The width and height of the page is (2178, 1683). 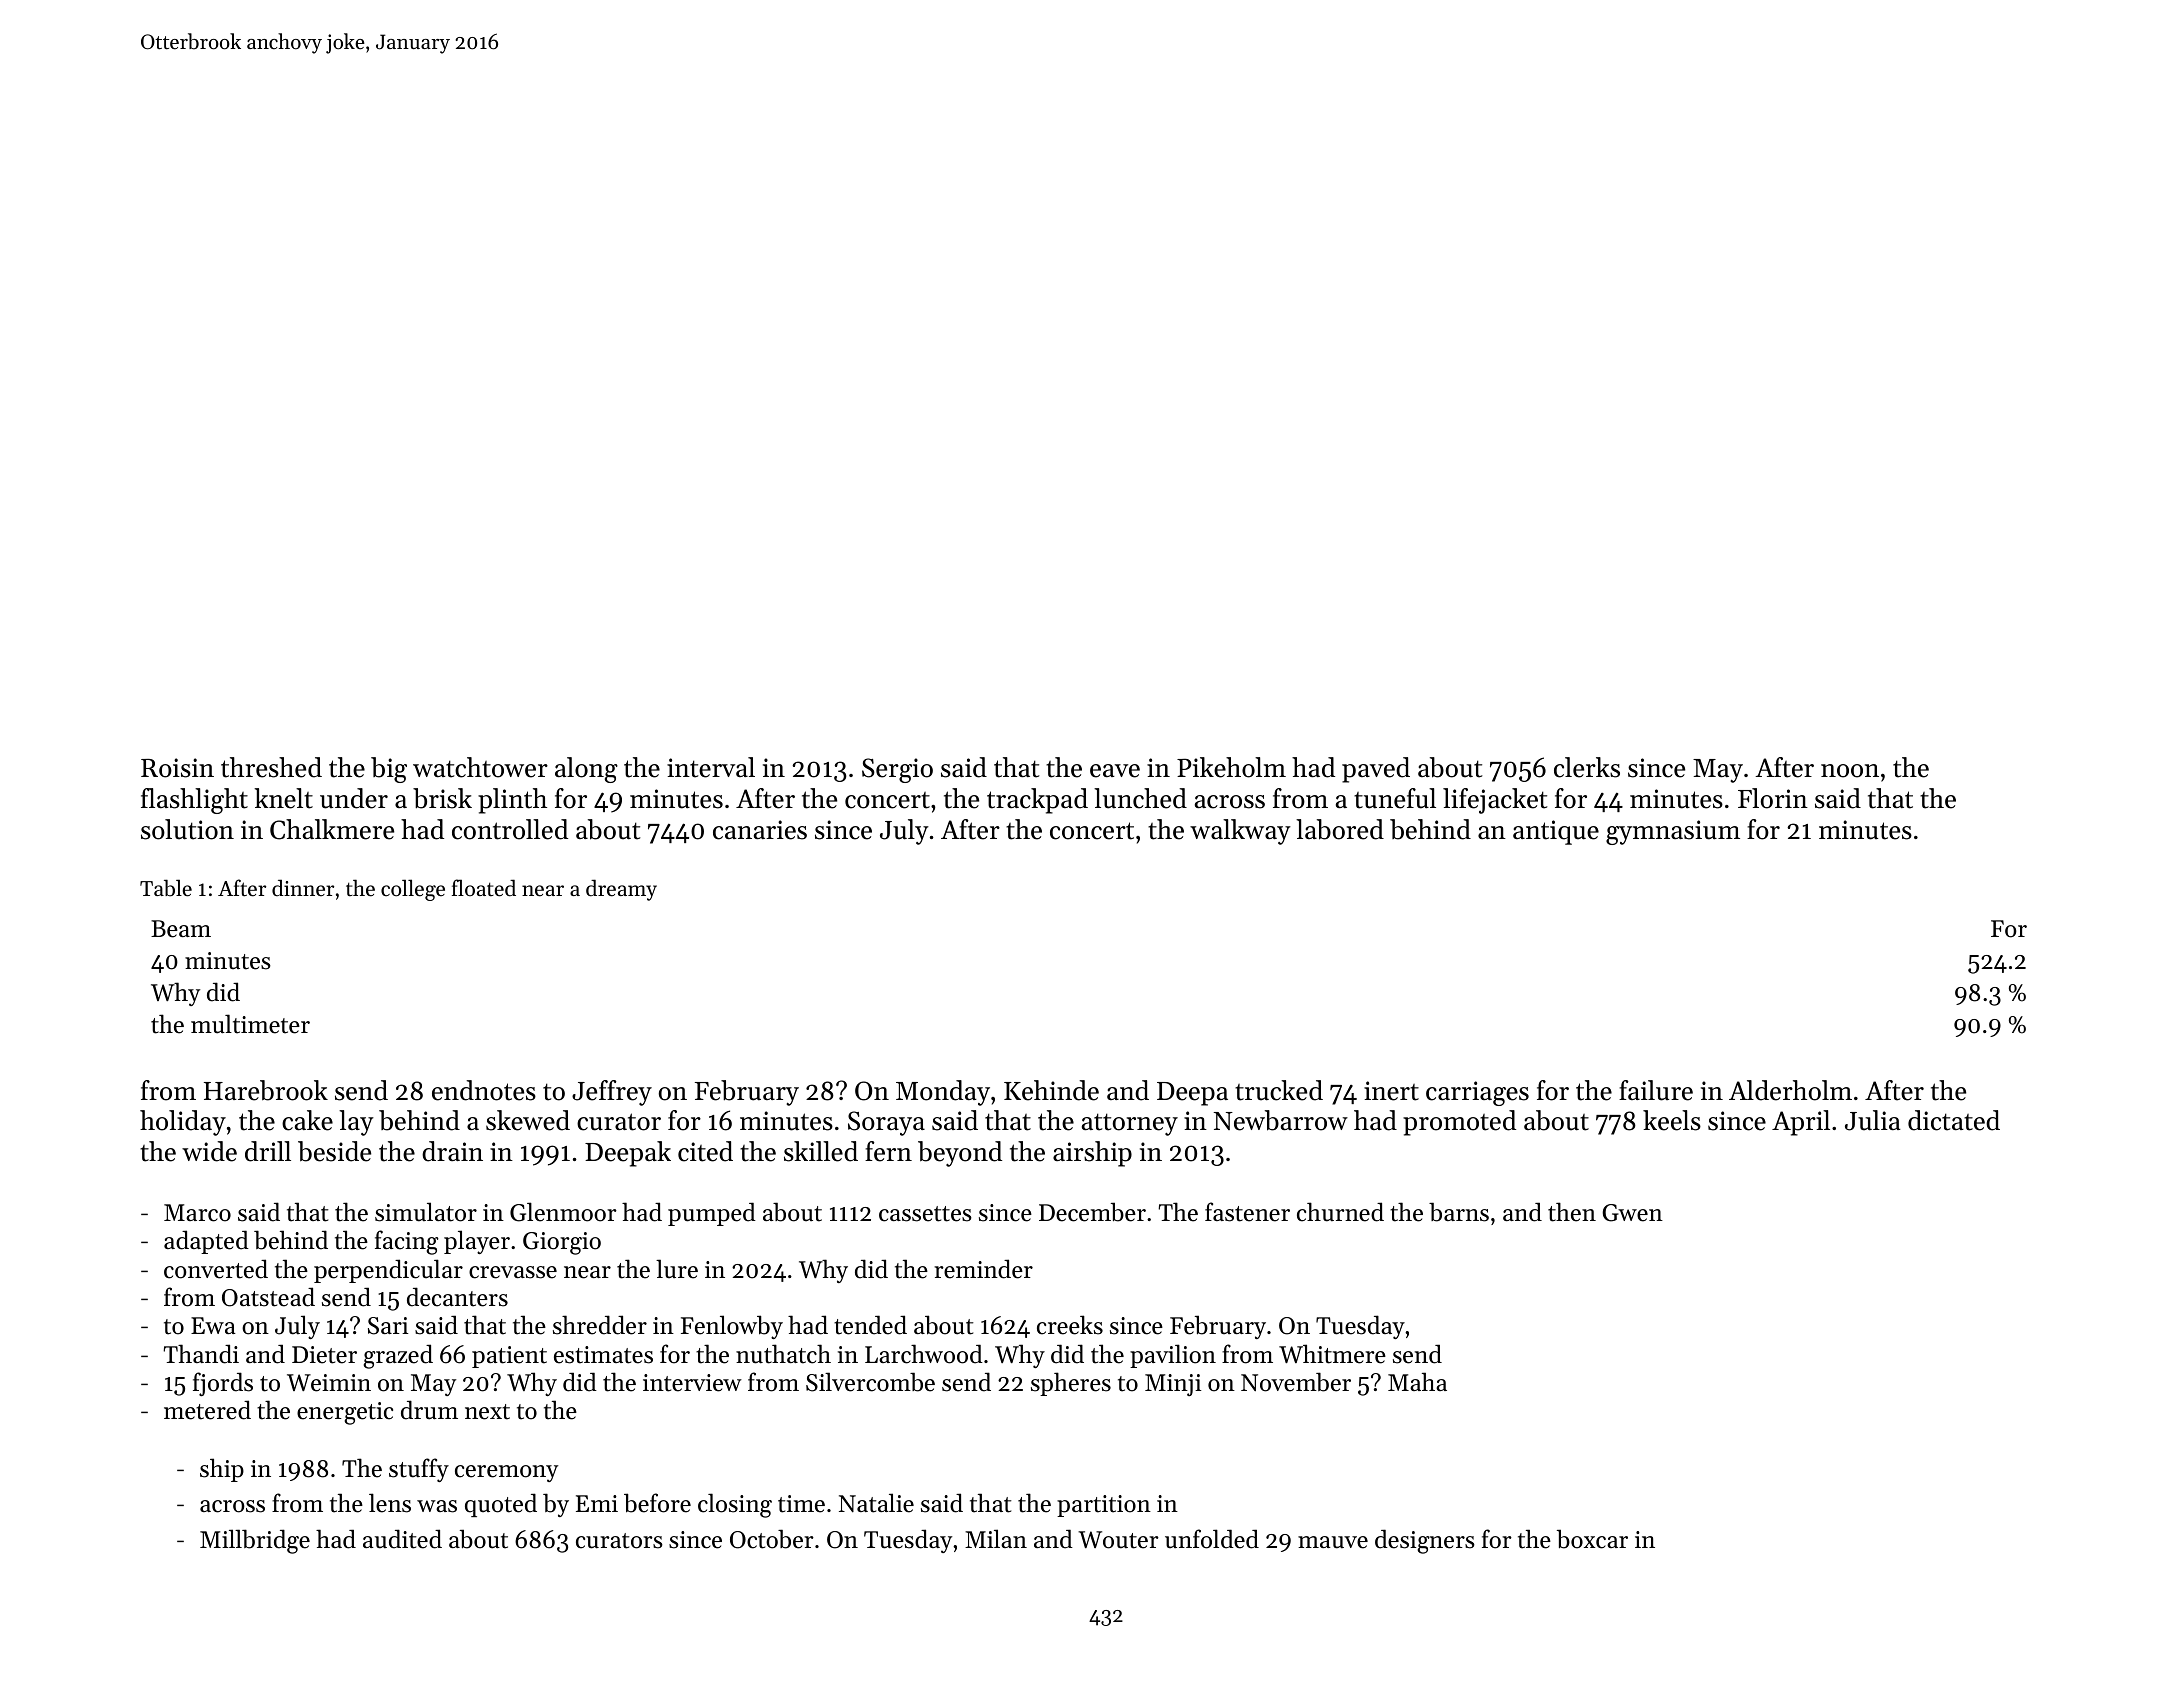 What do you see at coordinates (528, 1120) in the page?
I see `skewed` at bounding box center [528, 1120].
